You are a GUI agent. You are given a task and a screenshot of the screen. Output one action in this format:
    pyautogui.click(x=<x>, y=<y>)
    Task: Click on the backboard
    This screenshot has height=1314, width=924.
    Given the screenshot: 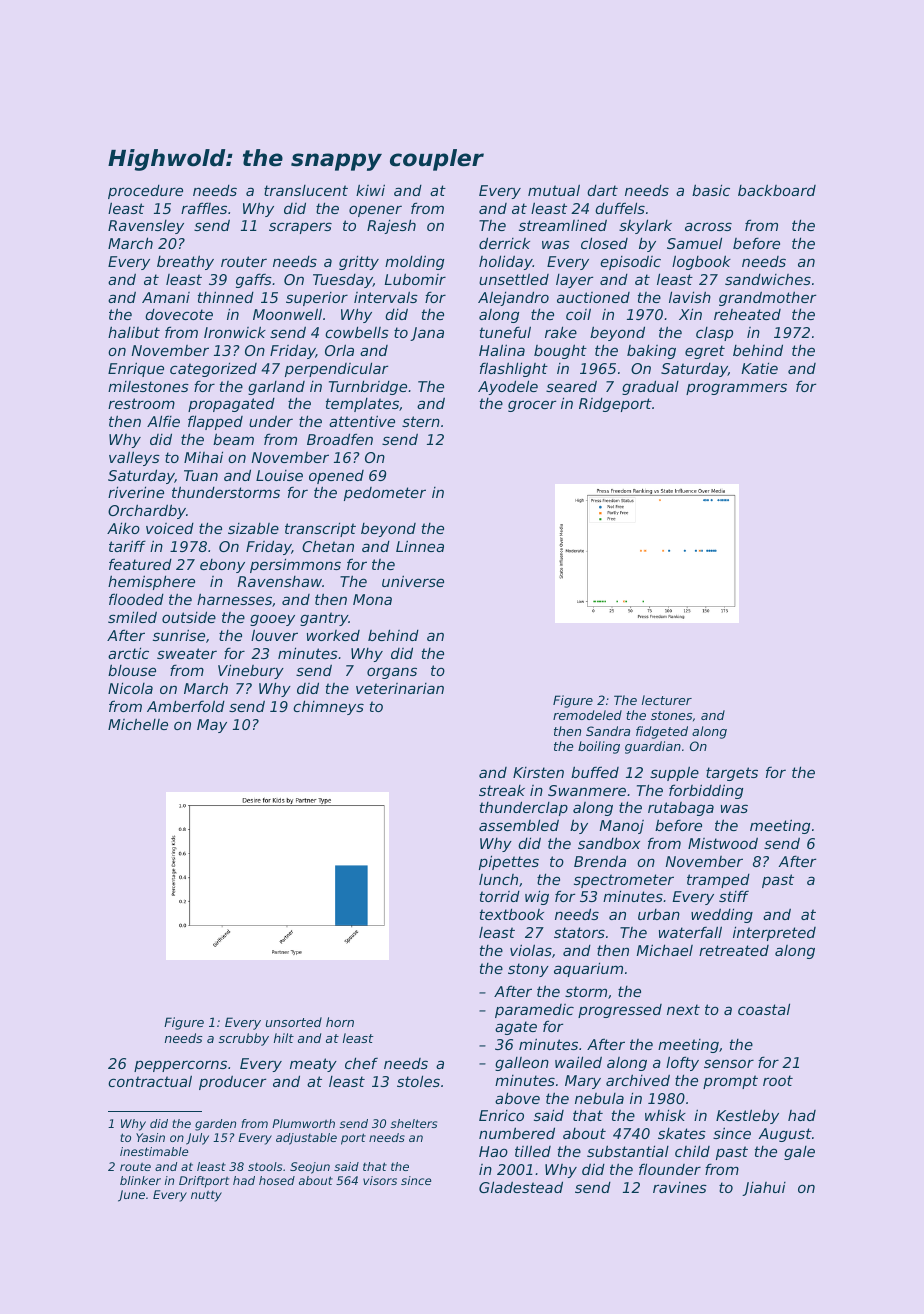 What is the action you would take?
    pyautogui.click(x=777, y=190)
